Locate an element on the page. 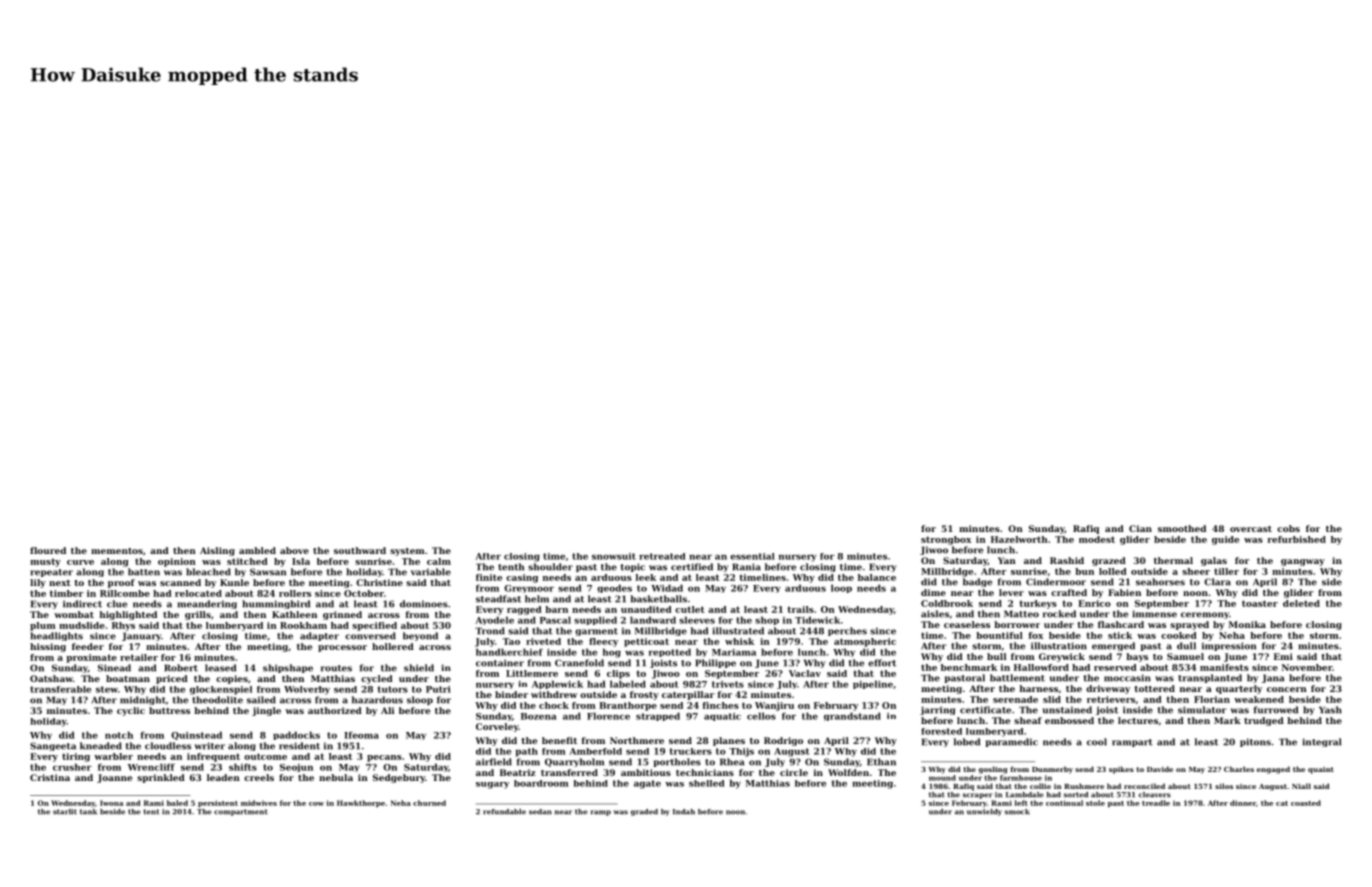 The width and height of the document is (1372, 887). compartment is located at coordinates (241, 812).
